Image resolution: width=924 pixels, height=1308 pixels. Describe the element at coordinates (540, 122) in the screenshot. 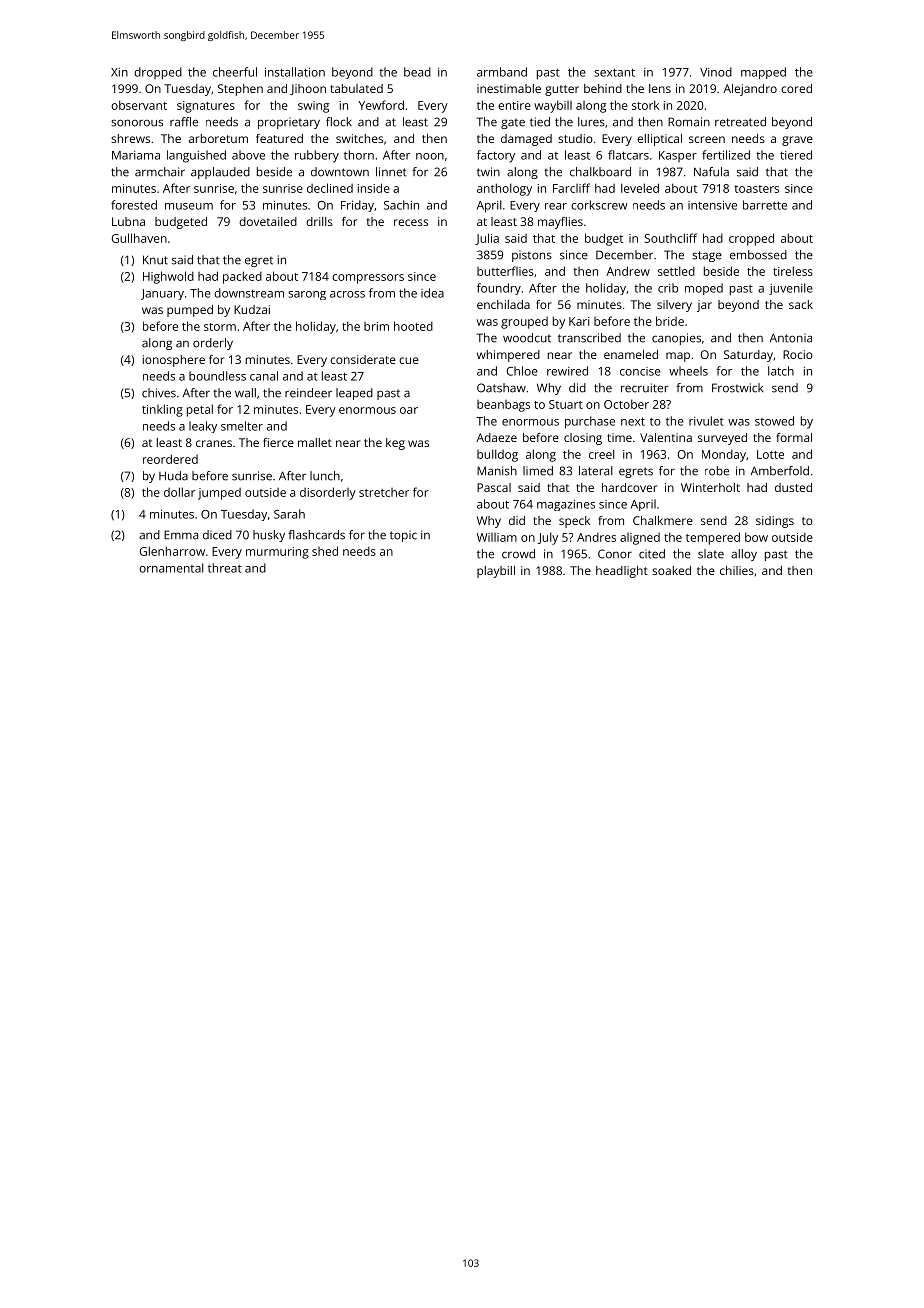

I see `tied` at that location.
